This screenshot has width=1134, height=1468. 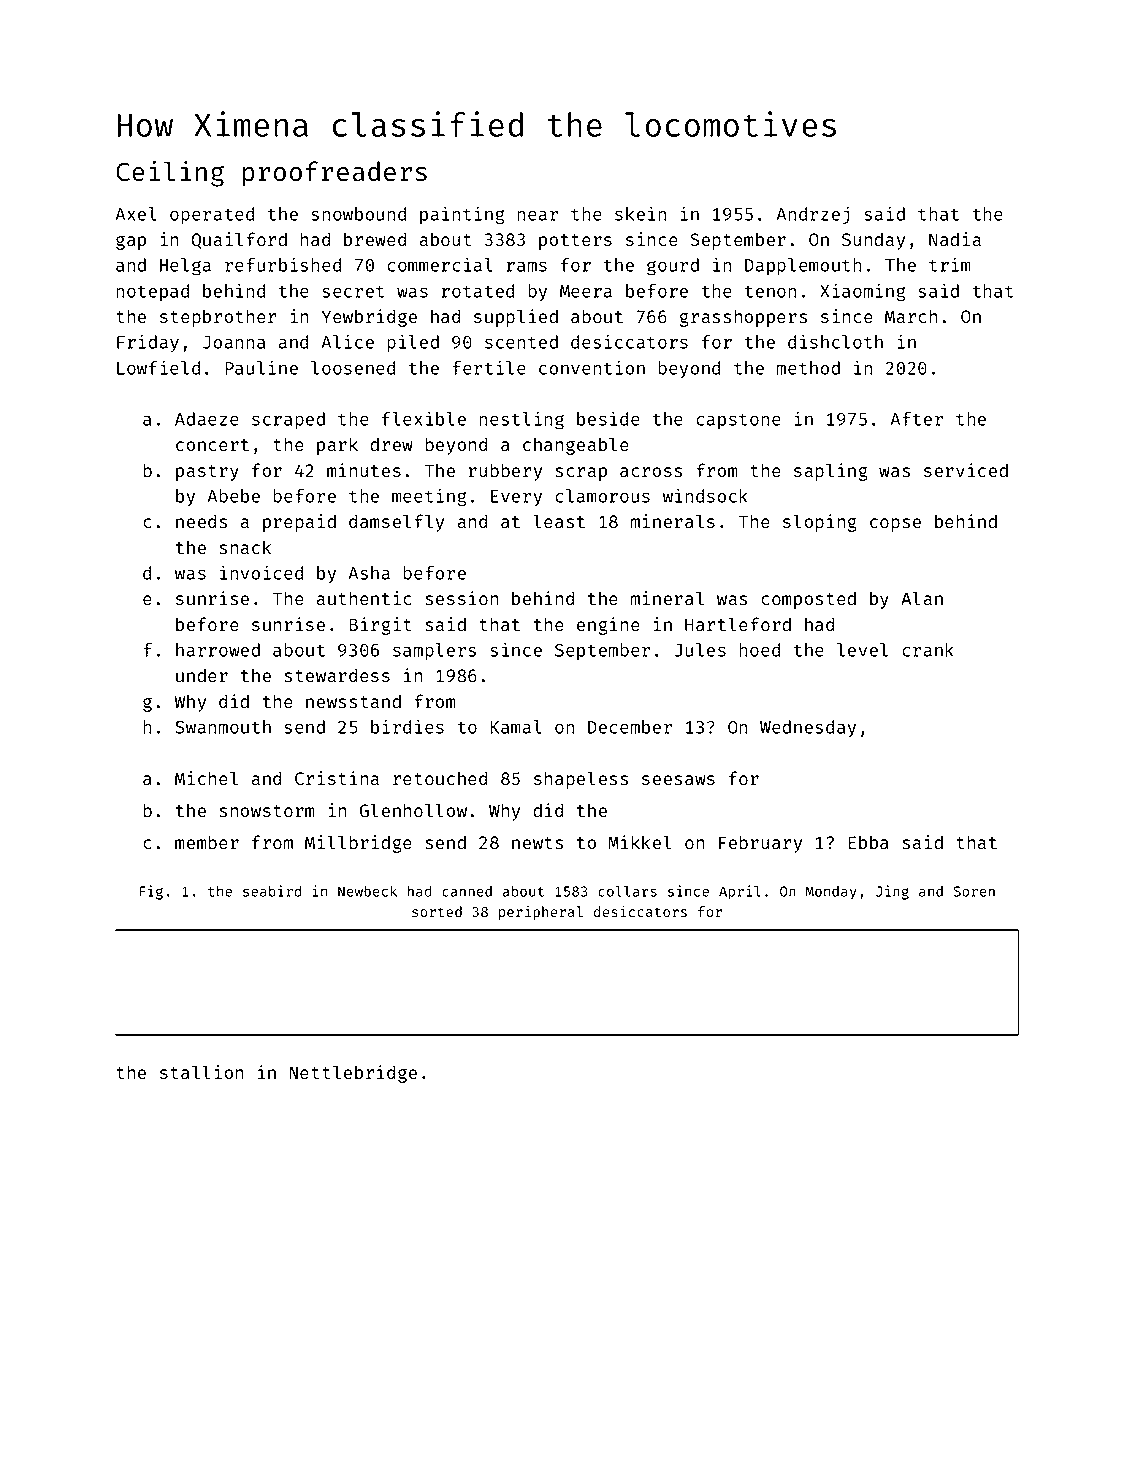 I want to click on pastry, so click(x=207, y=473).
